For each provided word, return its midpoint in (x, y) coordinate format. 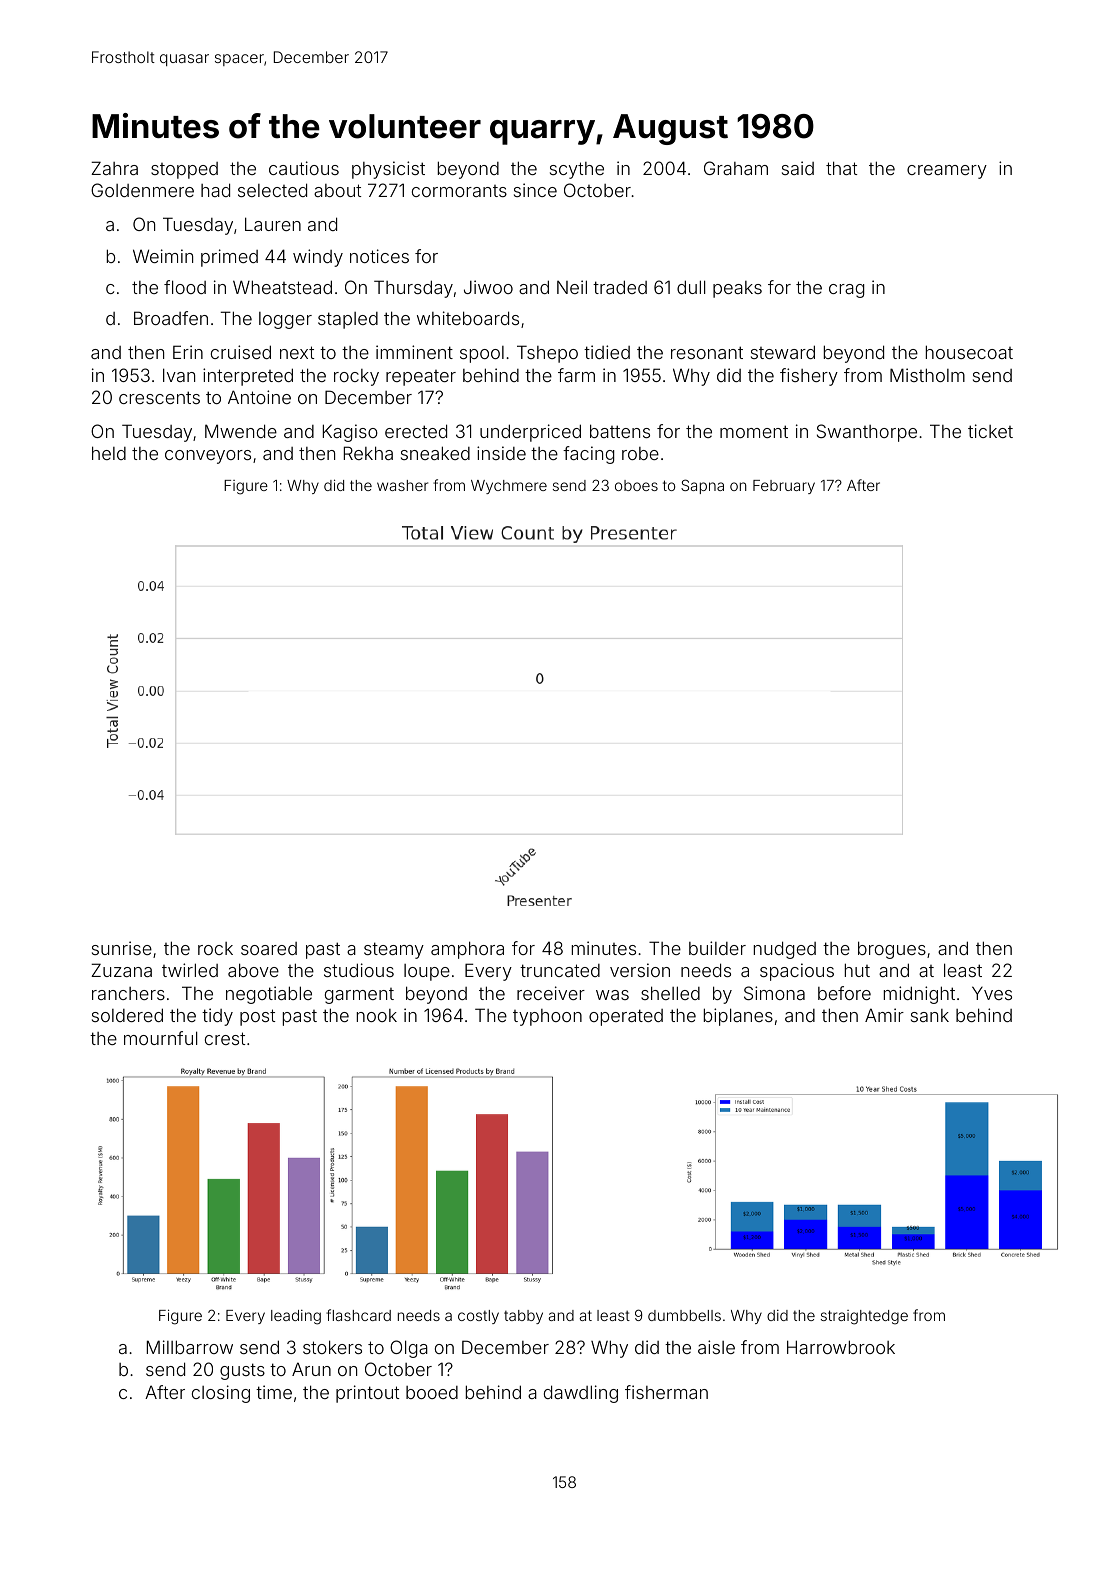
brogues (892, 950)
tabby (523, 1317)
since (535, 190)
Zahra (114, 168)
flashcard (358, 1315)
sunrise (122, 948)
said (798, 168)
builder (717, 948)
